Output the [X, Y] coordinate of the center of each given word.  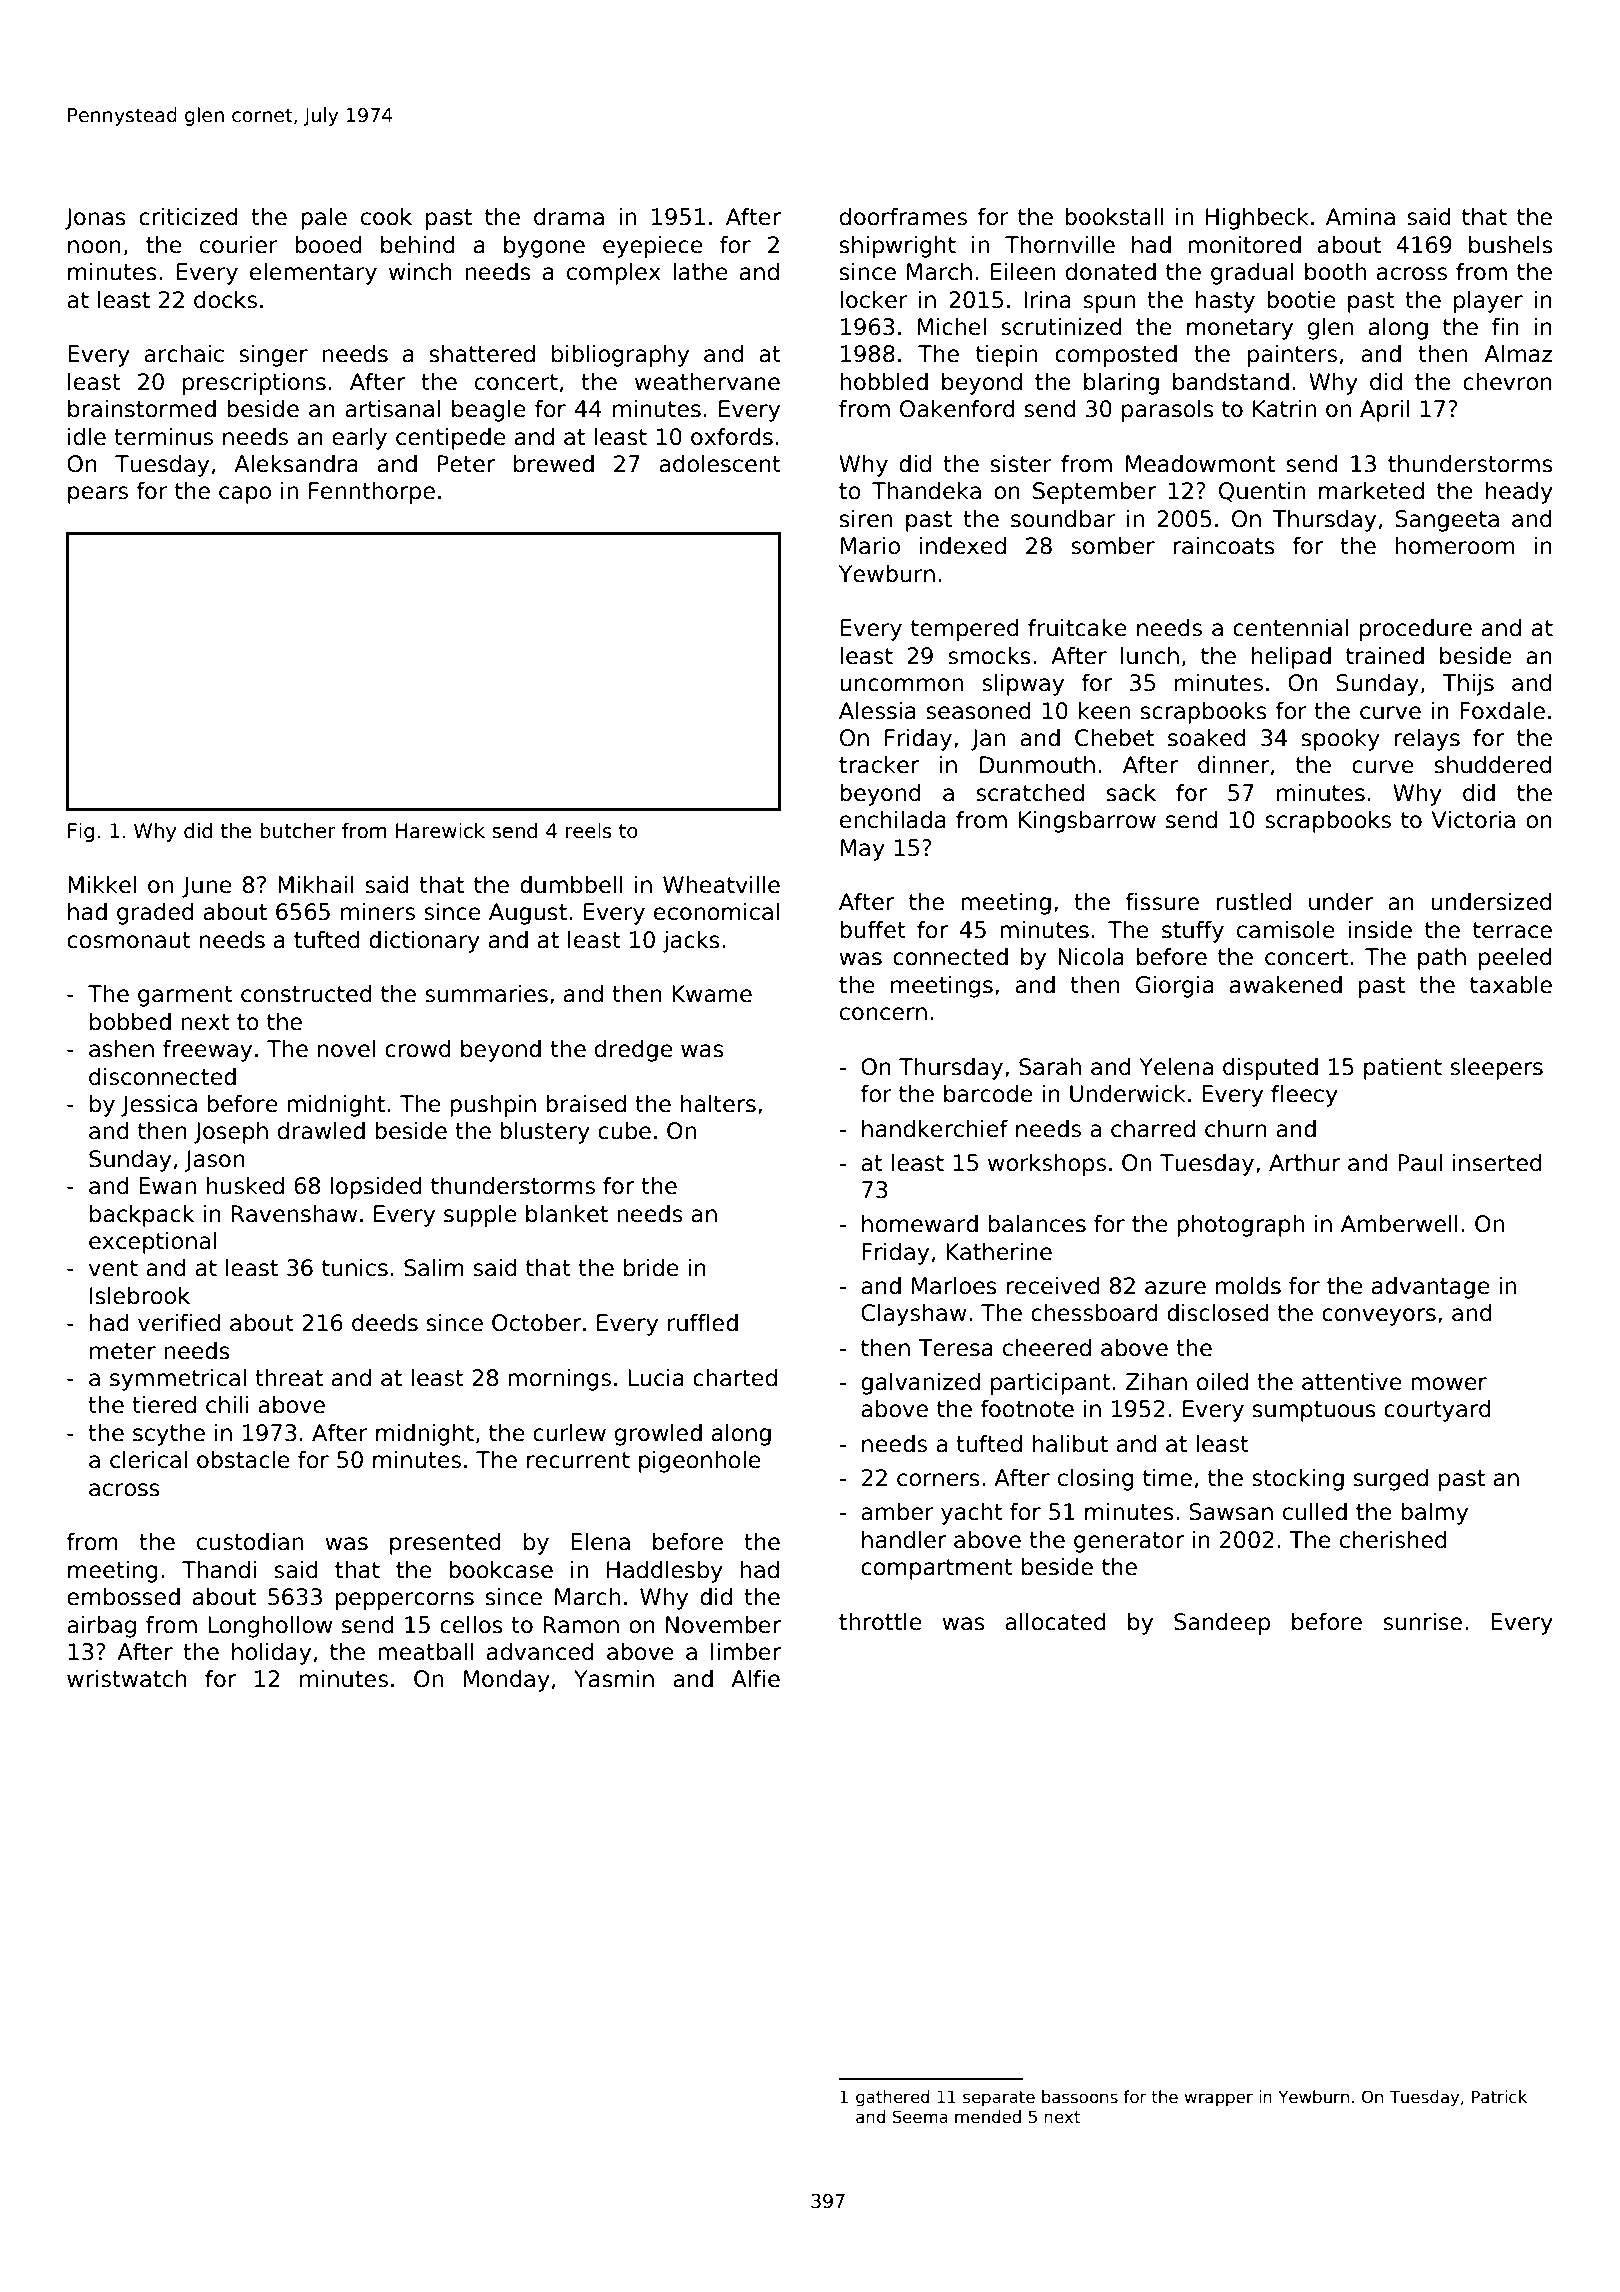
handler [904, 1540]
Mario [870, 546]
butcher [297, 831]
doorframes [903, 217]
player [1488, 302]
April [1384, 411]
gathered [892, 2098]
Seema [920, 2117]
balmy [1434, 1514]
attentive [1352, 1382]
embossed [123, 1597]
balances [1037, 1224]
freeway [207, 1051]
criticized [188, 217]
